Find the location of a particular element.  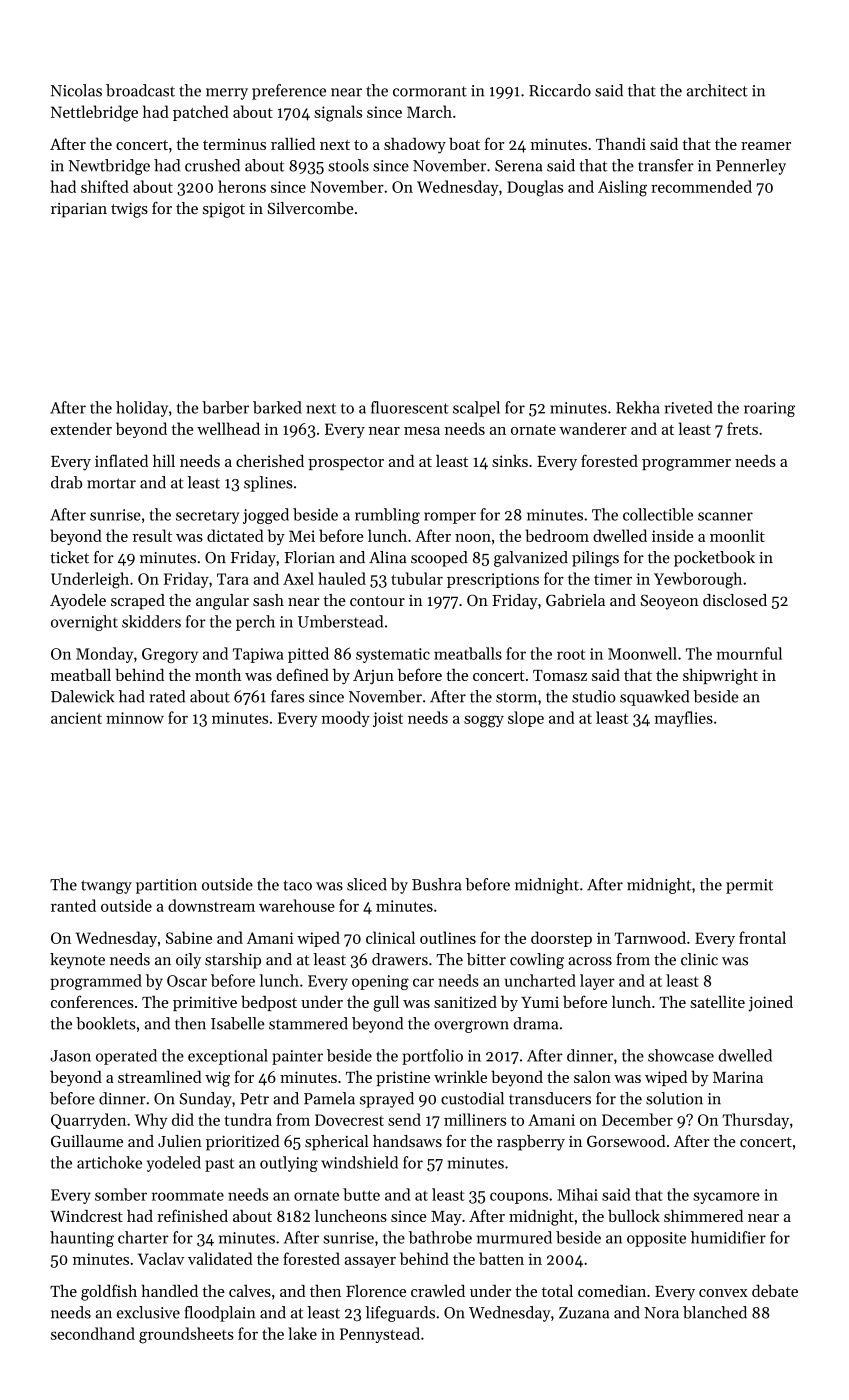

Nora is located at coordinates (661, 1313).
